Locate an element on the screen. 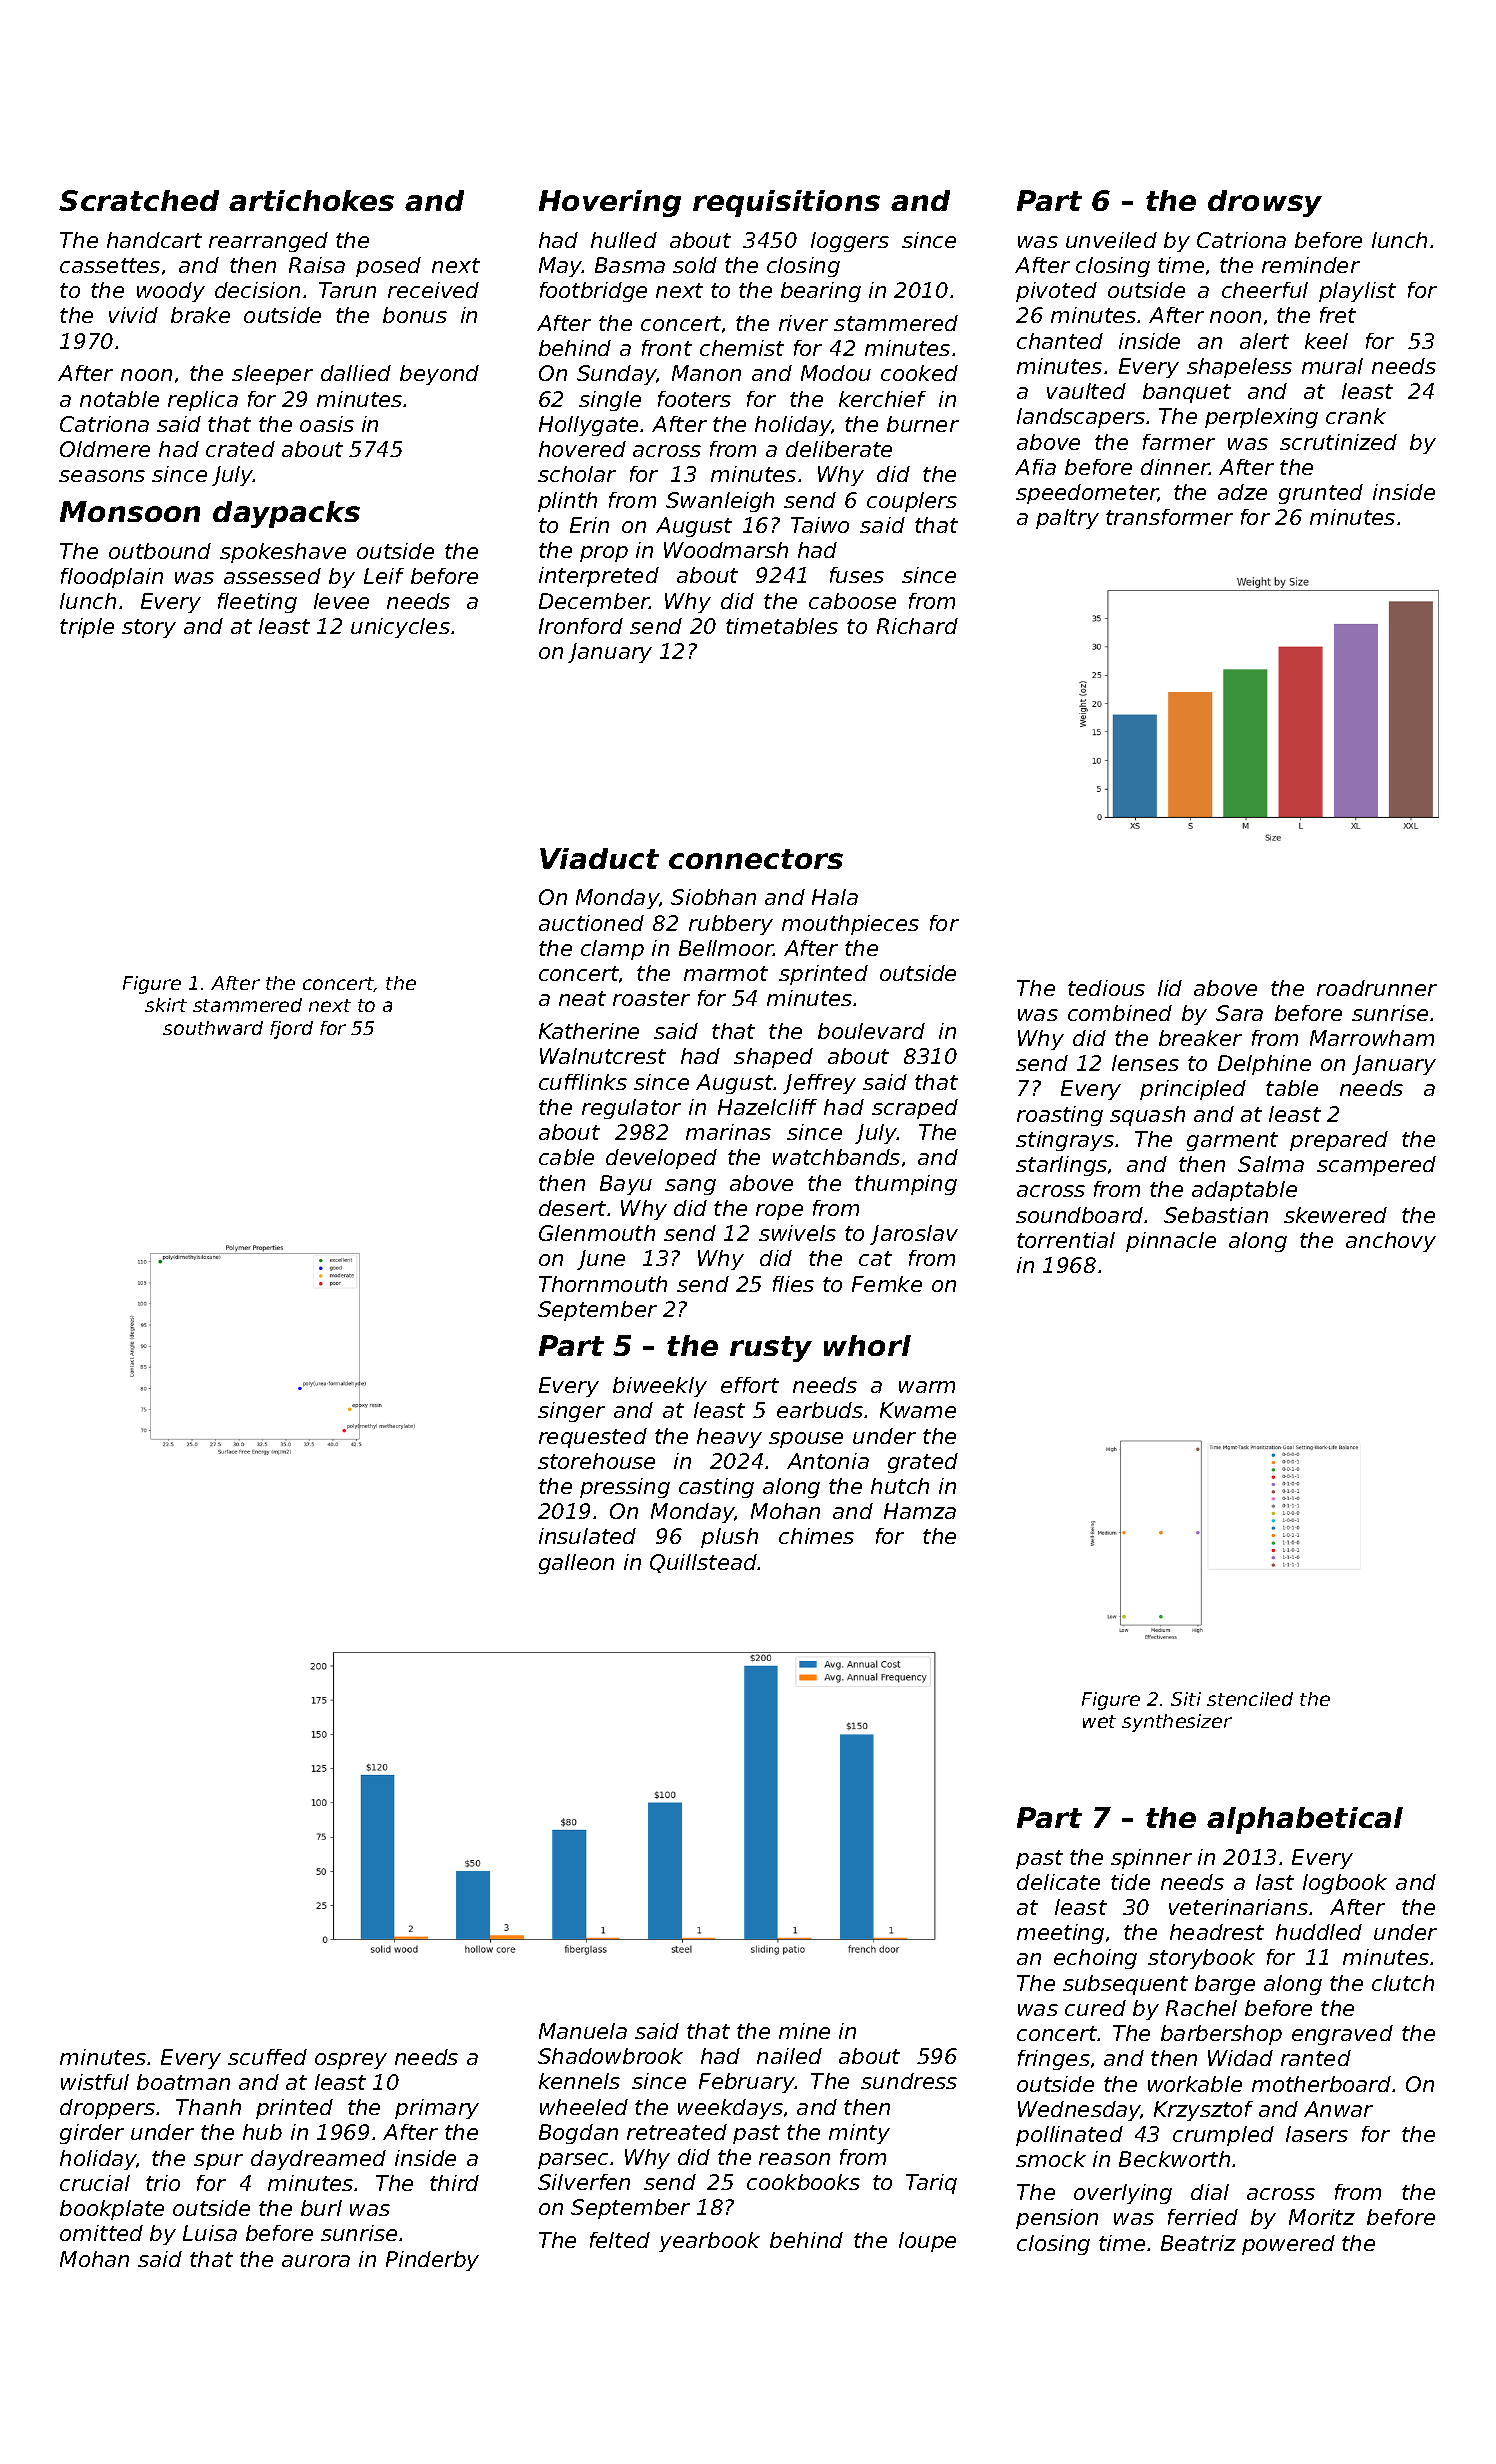 Image resolution: width=1496 pixels, height=2464 pixels. barbershop is located at coordinates (1221, 2035).
